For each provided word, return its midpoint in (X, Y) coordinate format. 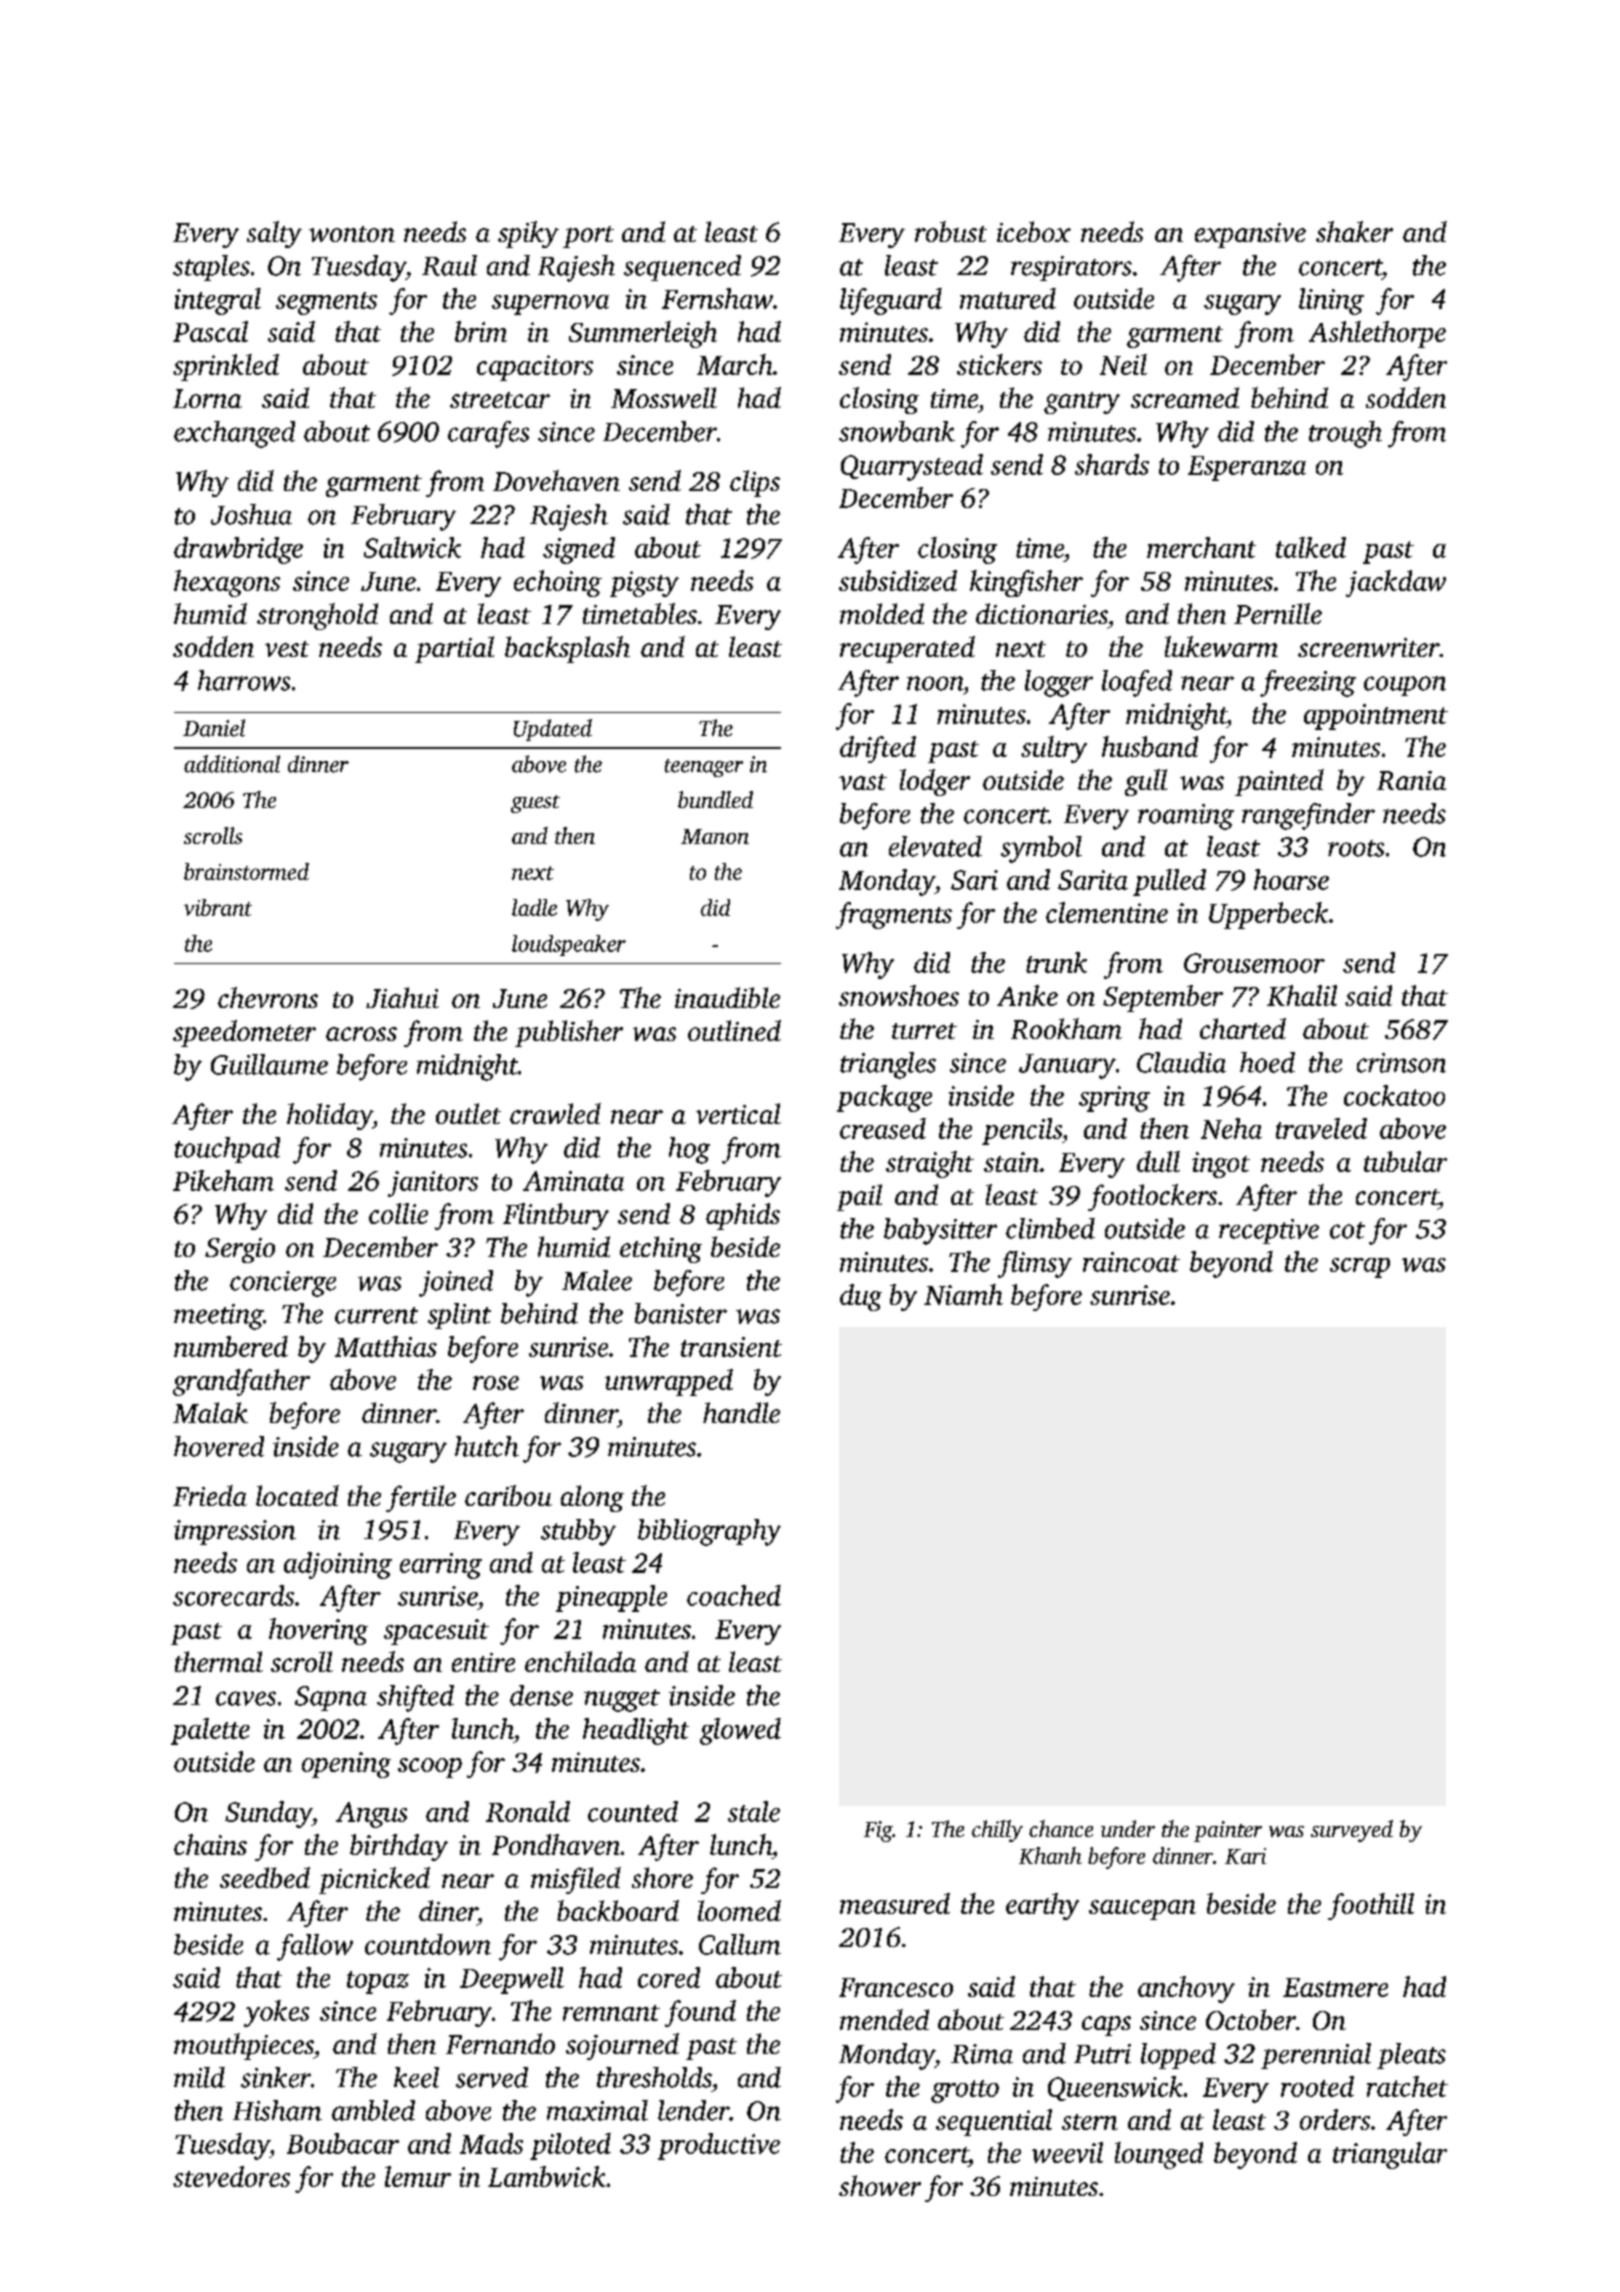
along (592, 1498)
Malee (597, 1280)
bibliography (709, 1532)
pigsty (644, 584)
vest (287, 649)
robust (951, 231)
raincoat (1131, 1262)
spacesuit (436, 1632)
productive (719, 2146)
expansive (1250, 235)
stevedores (231, 2176)
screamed (1185, 397)
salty (274, 234)
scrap (1360, 1268)
